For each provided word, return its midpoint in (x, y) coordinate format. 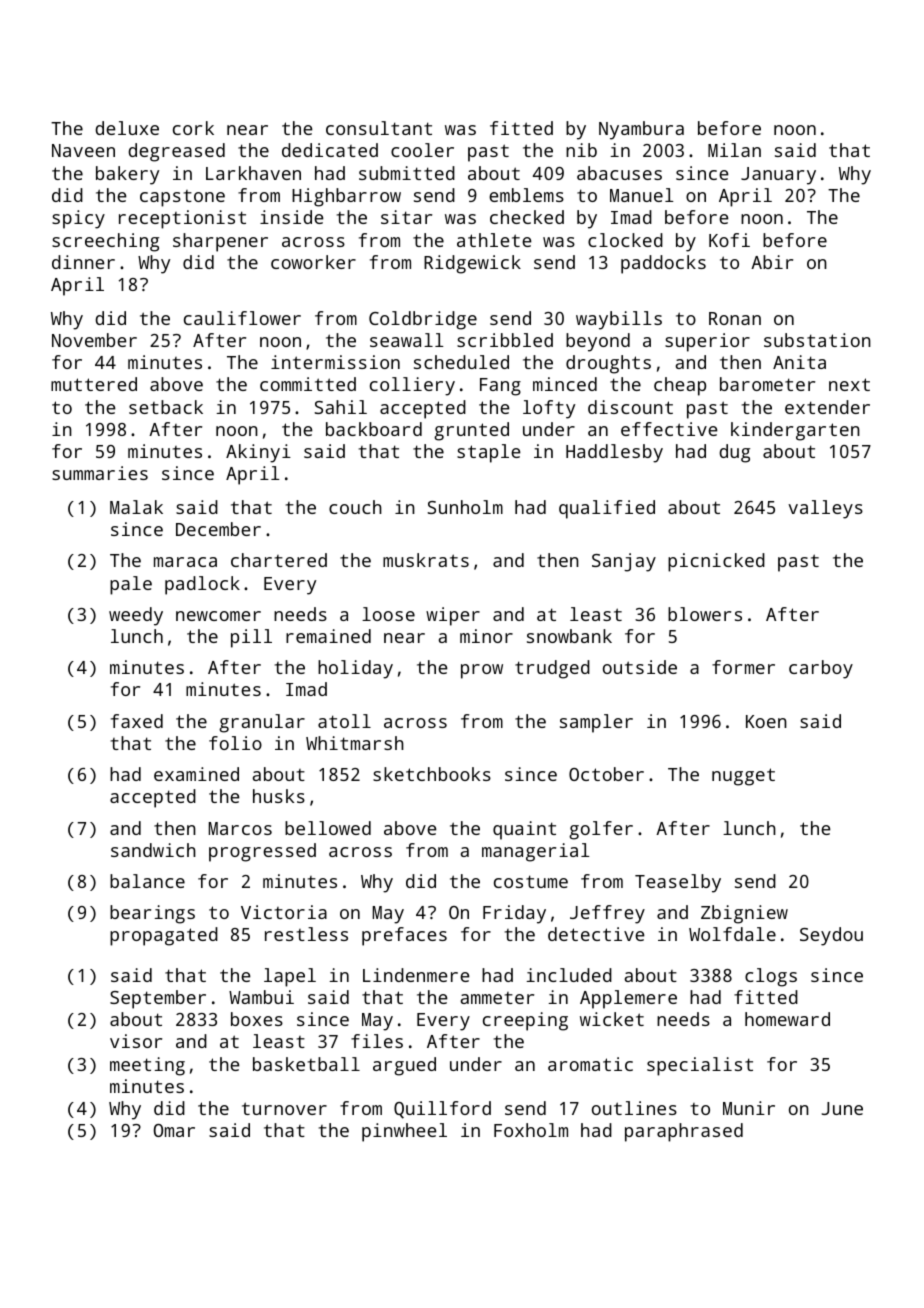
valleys (825, 509)
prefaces (404, 936)
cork (193, 128)
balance (147, 881)
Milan (734, 150)
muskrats (426, 560)
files (377, 1041)
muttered (94, 384)
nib (581, 150)
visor (136, 1041)
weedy (136, 616)
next (849, 384)
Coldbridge (423, 320)
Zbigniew (744, 914)
